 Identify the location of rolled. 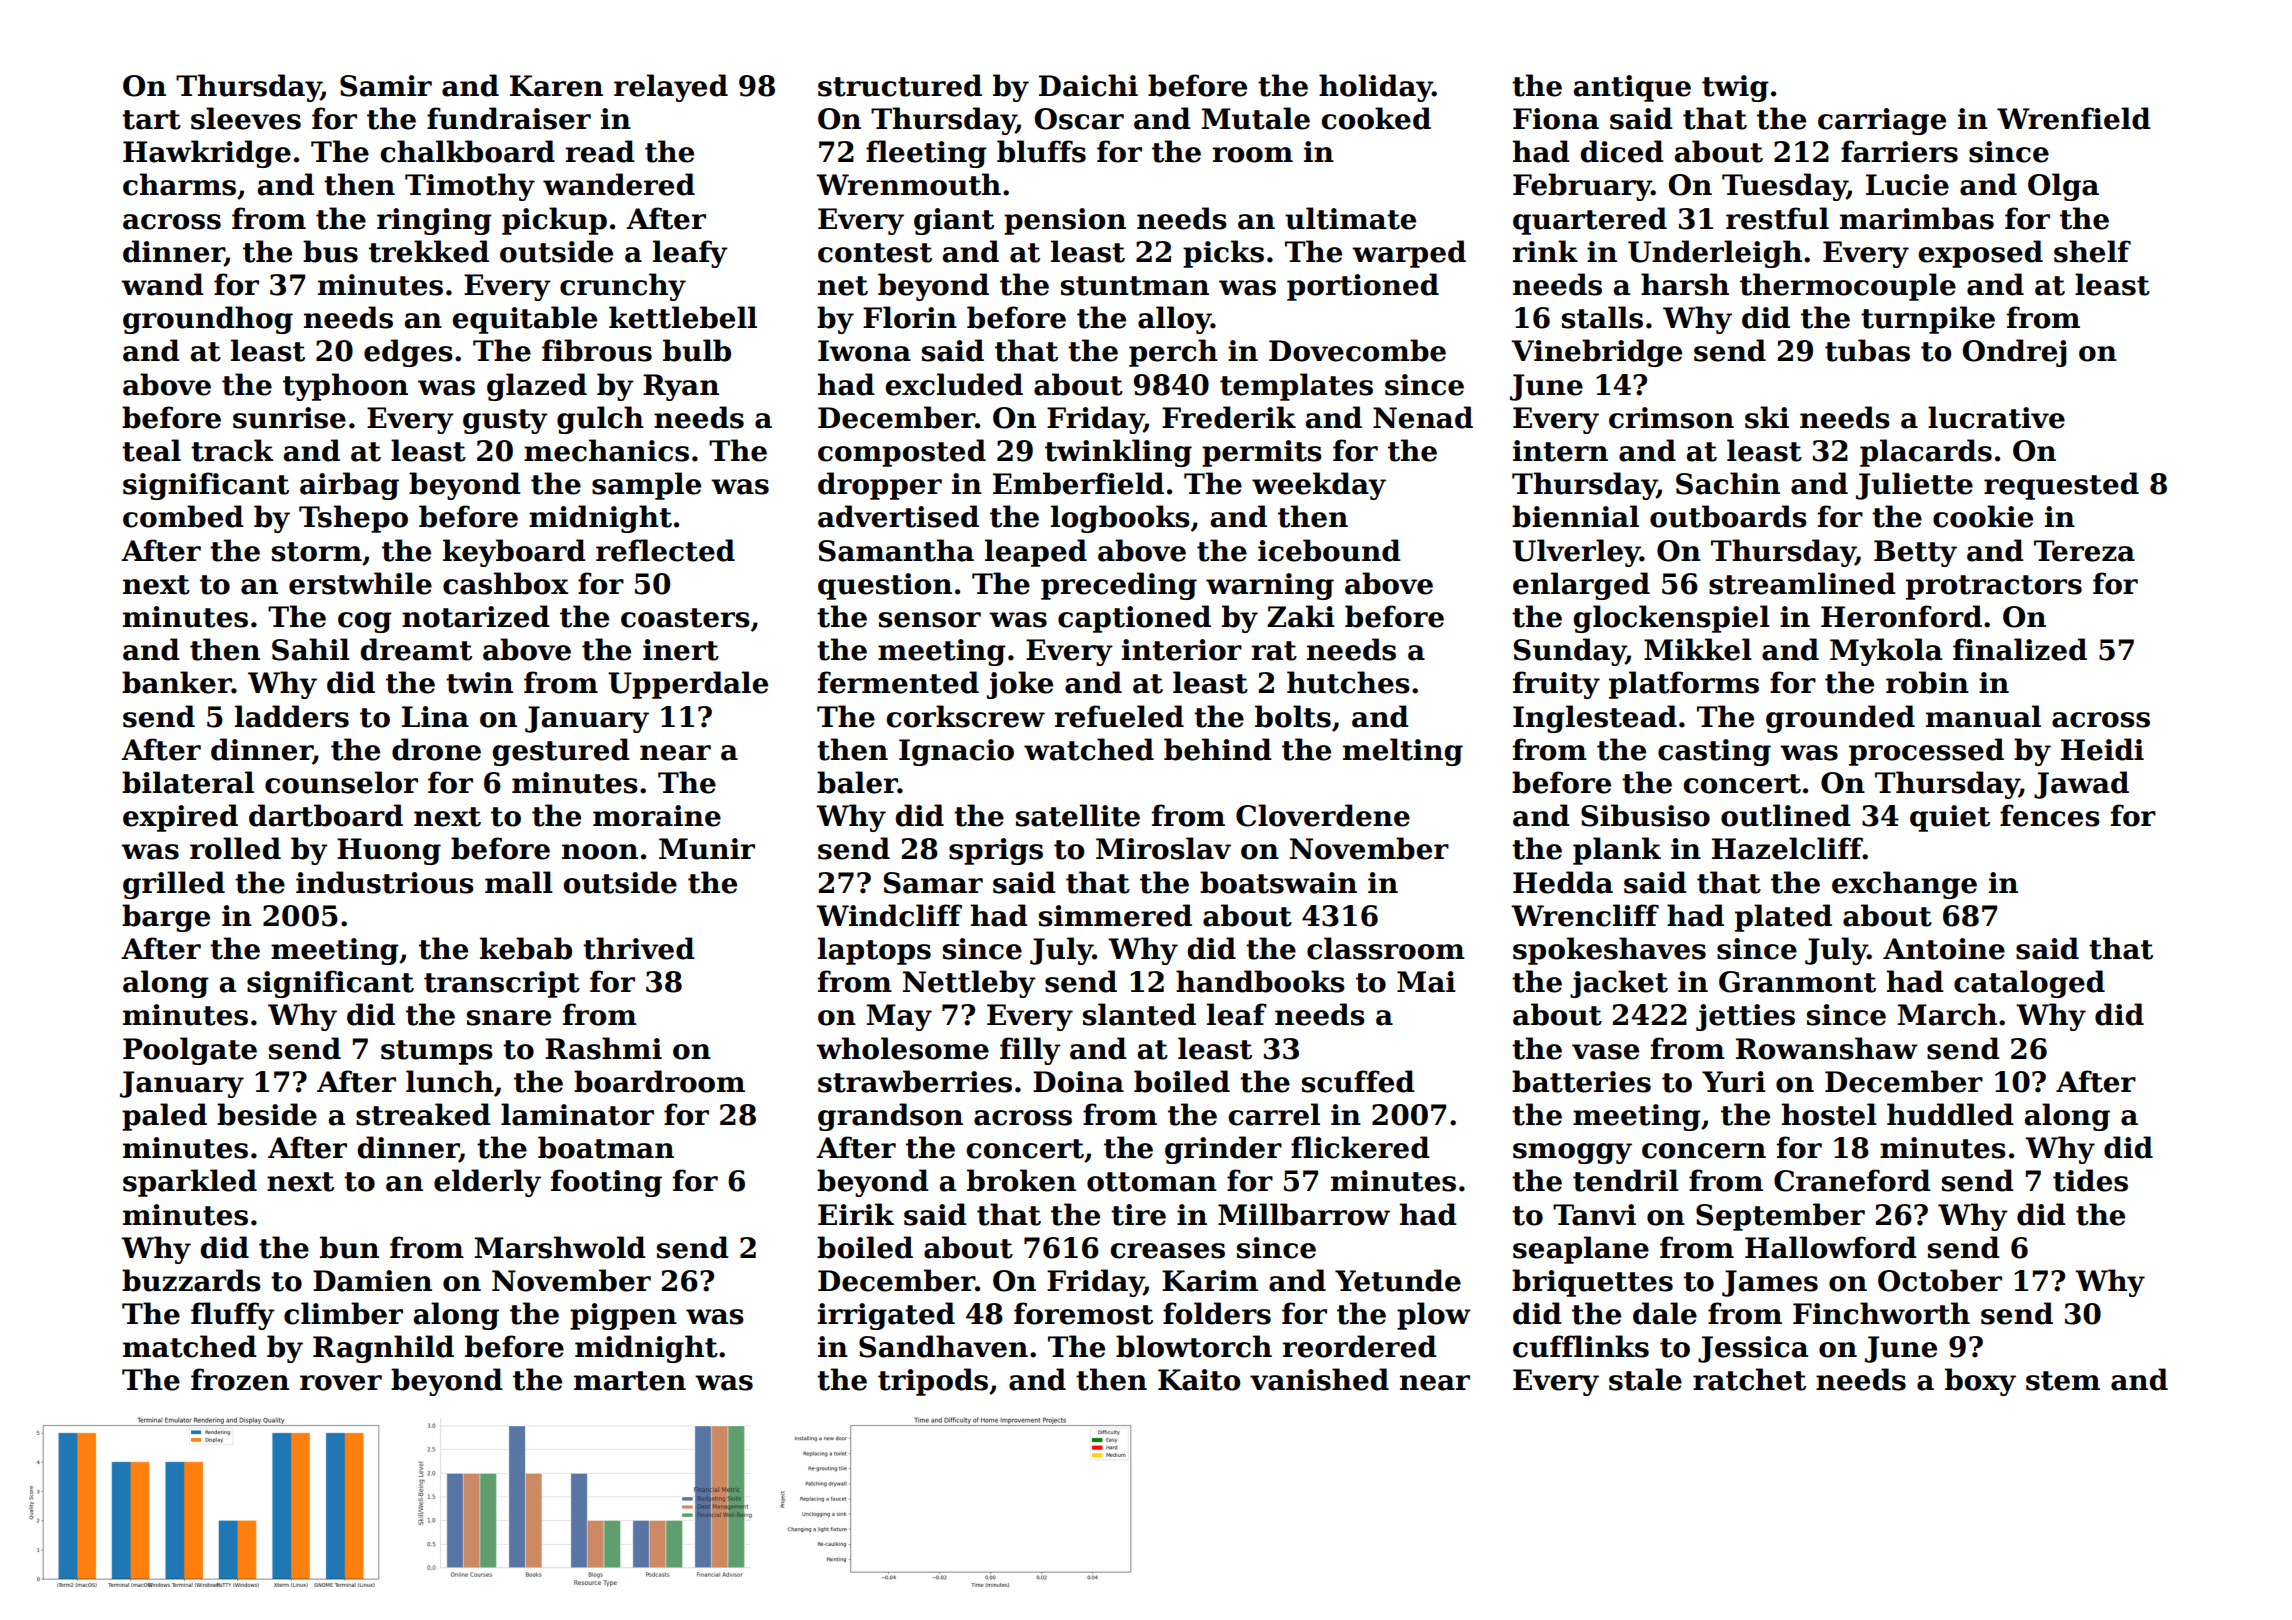
(235, 848).
